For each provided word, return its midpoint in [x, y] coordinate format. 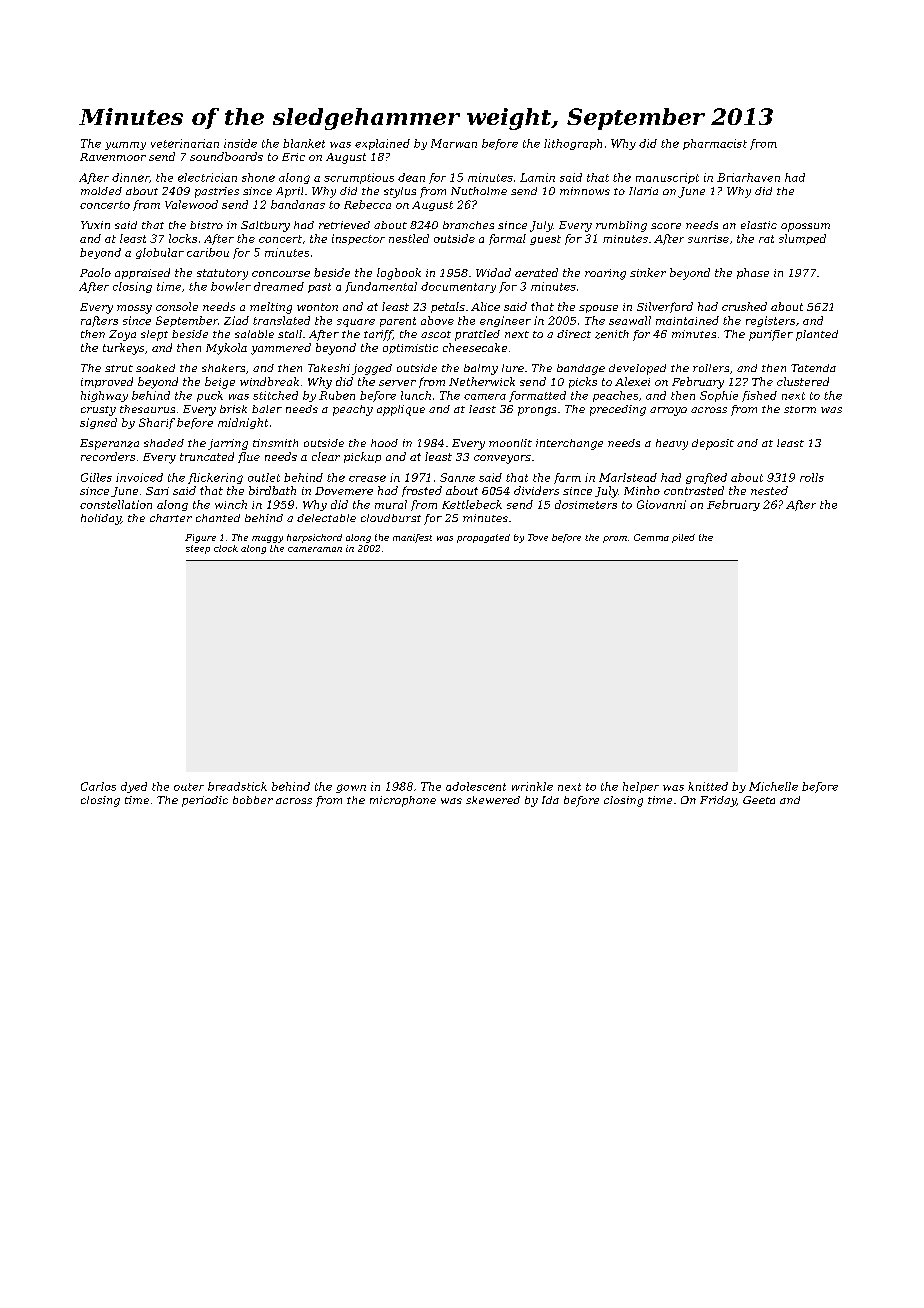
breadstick [237, 786]
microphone [403, 801]
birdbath [272, 490]
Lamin [537, 177]
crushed [744, 306]
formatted [537, 396]
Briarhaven [748, 177]
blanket [304, 143]
